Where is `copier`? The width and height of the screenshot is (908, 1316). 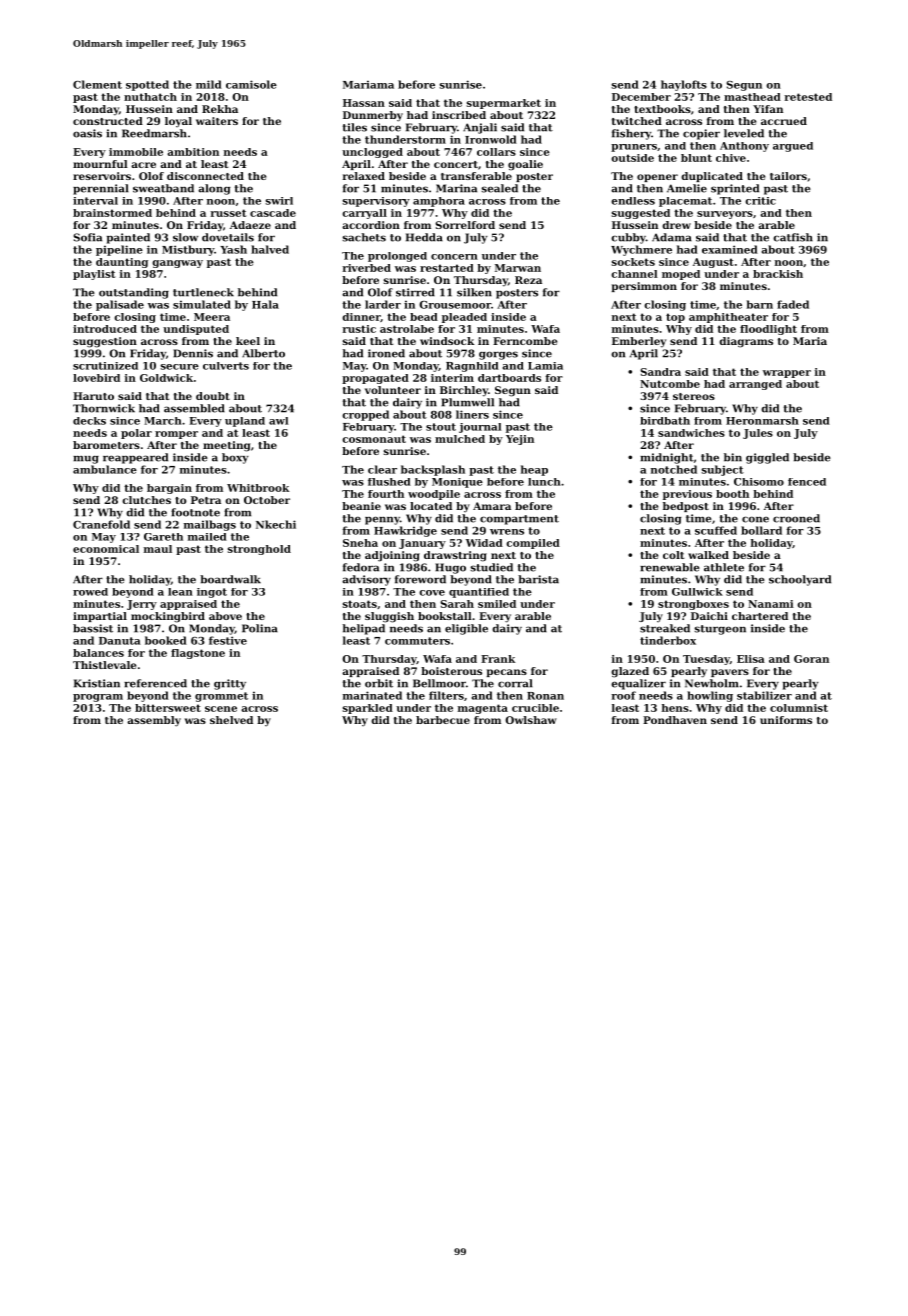
copier is located at coordinates (701, 134).
